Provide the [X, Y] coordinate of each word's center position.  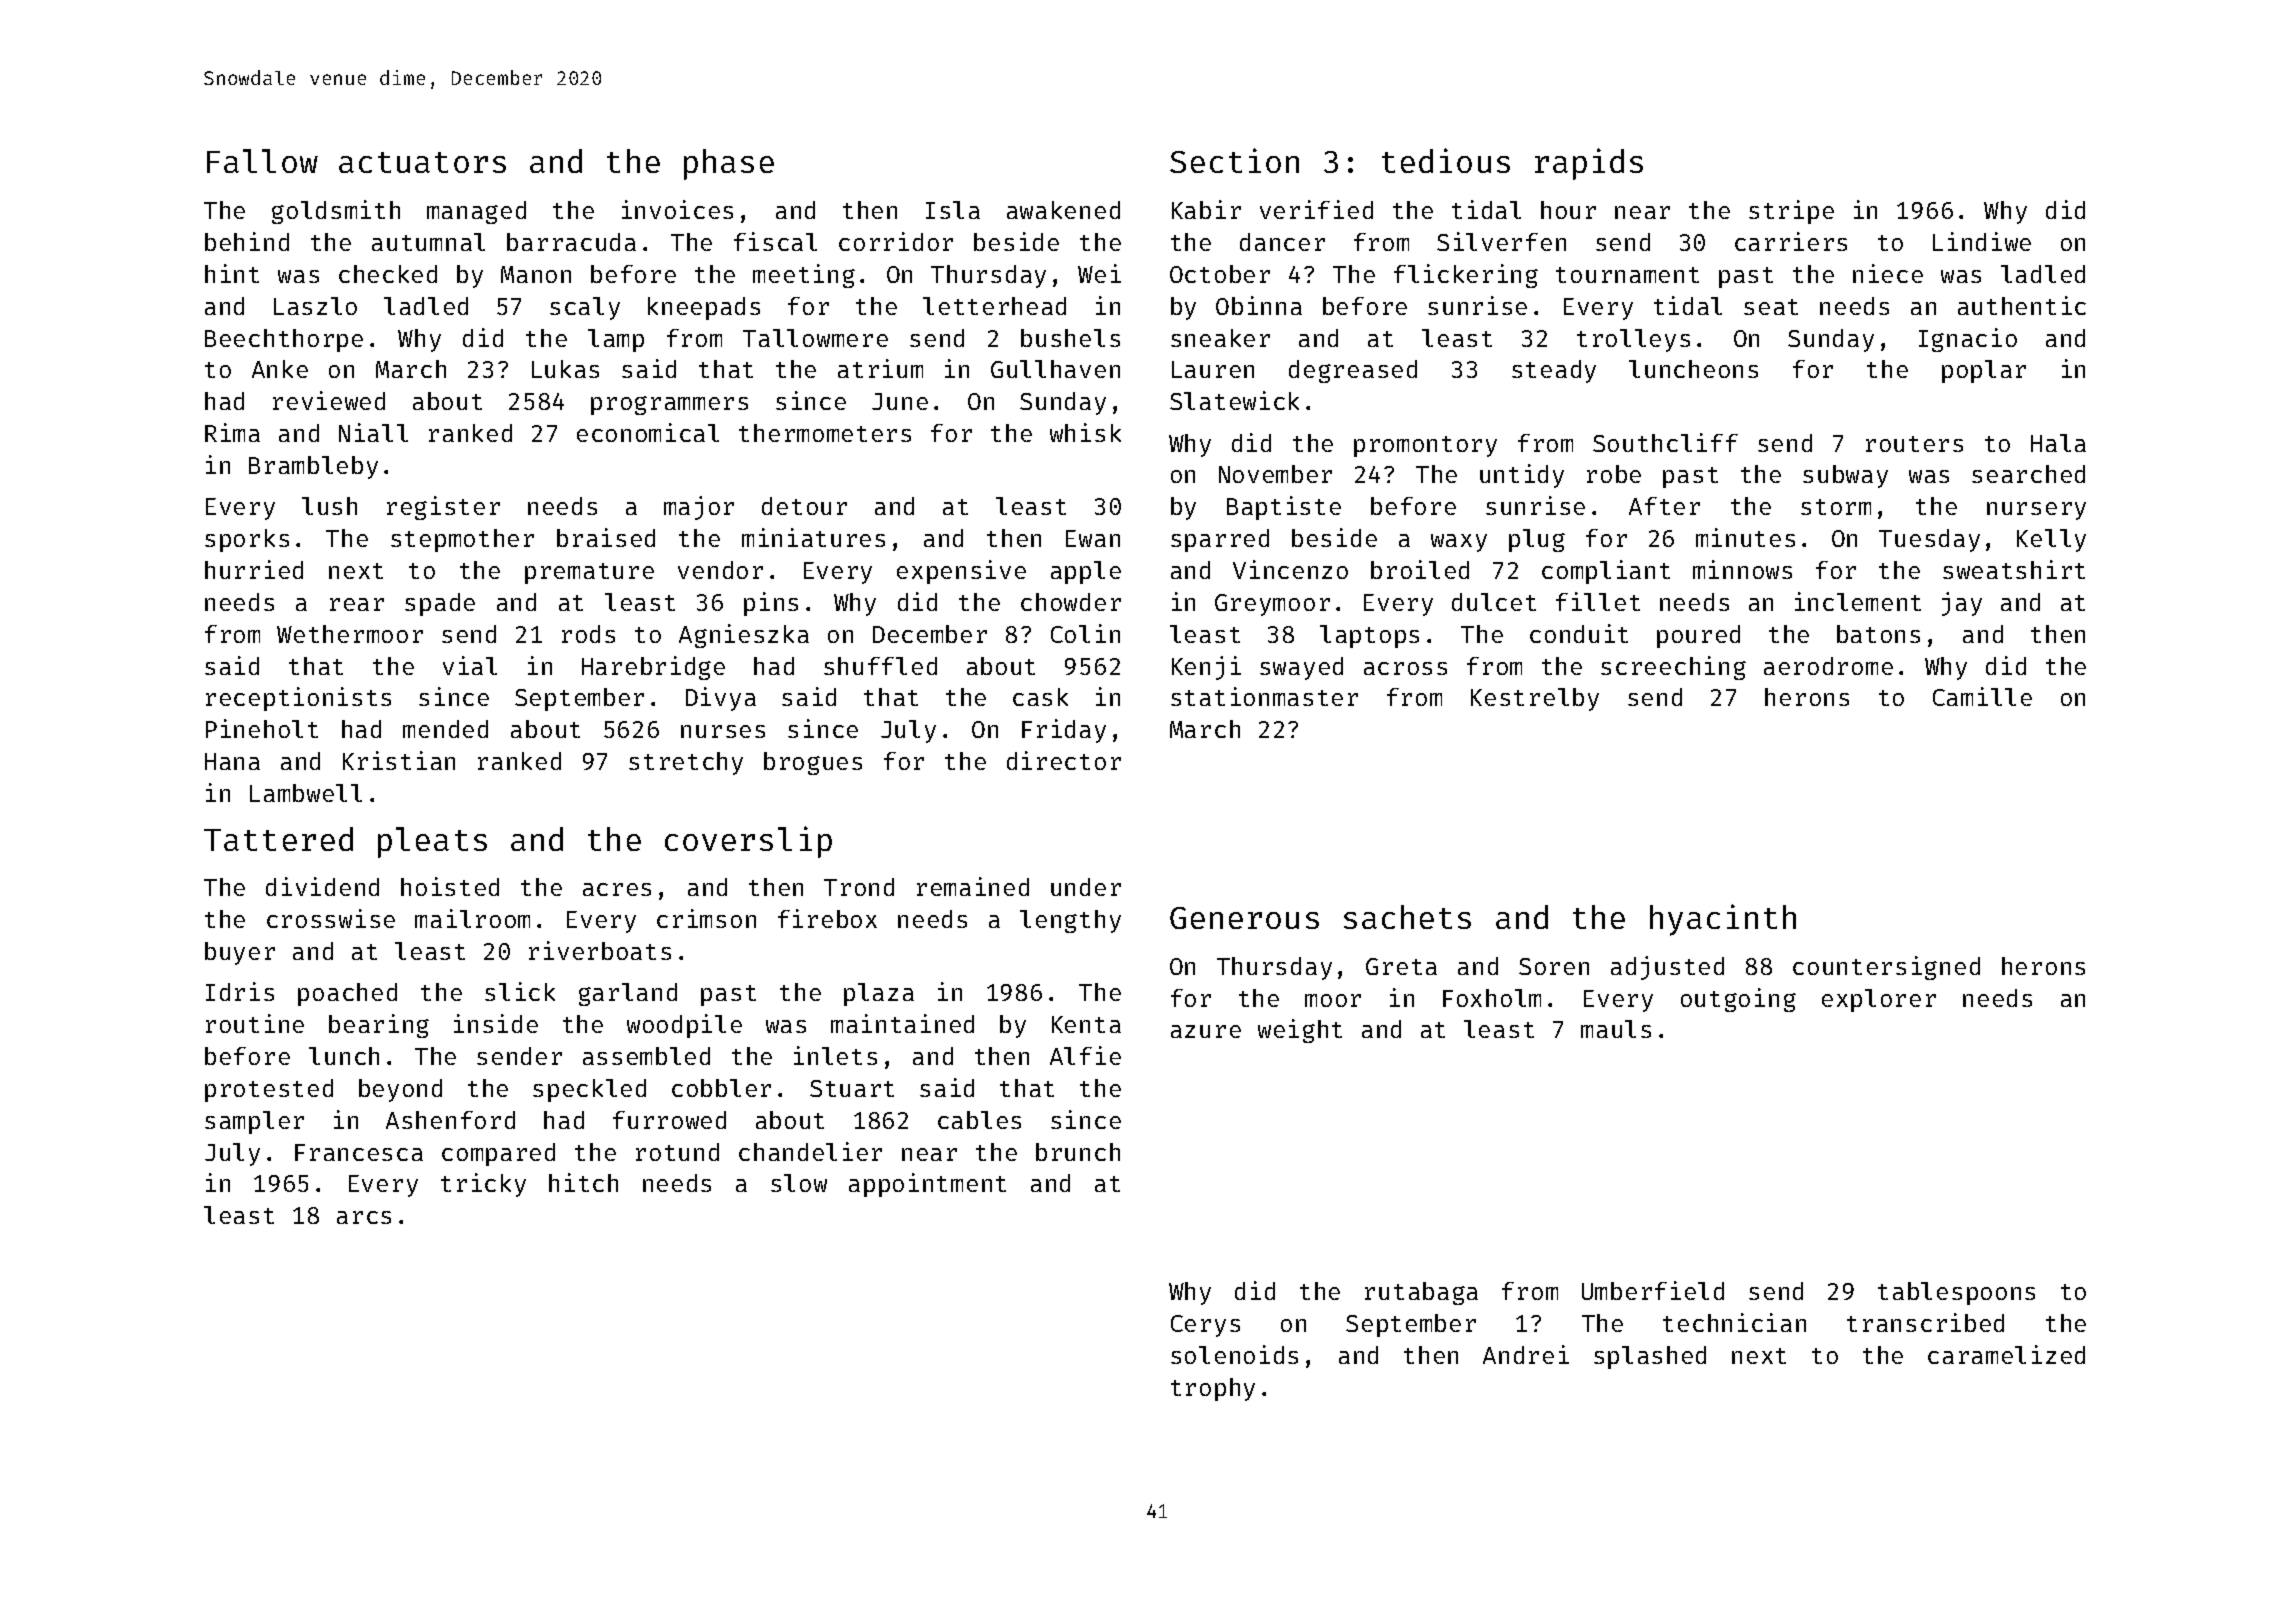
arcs [364, 1217]
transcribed [1925, 1322]
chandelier [810, 1151]
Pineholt [262, 728]
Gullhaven [1055, 369]
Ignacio [1968, 340]
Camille [1982, 696]
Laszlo [315, 306]
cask [1040, 697]
